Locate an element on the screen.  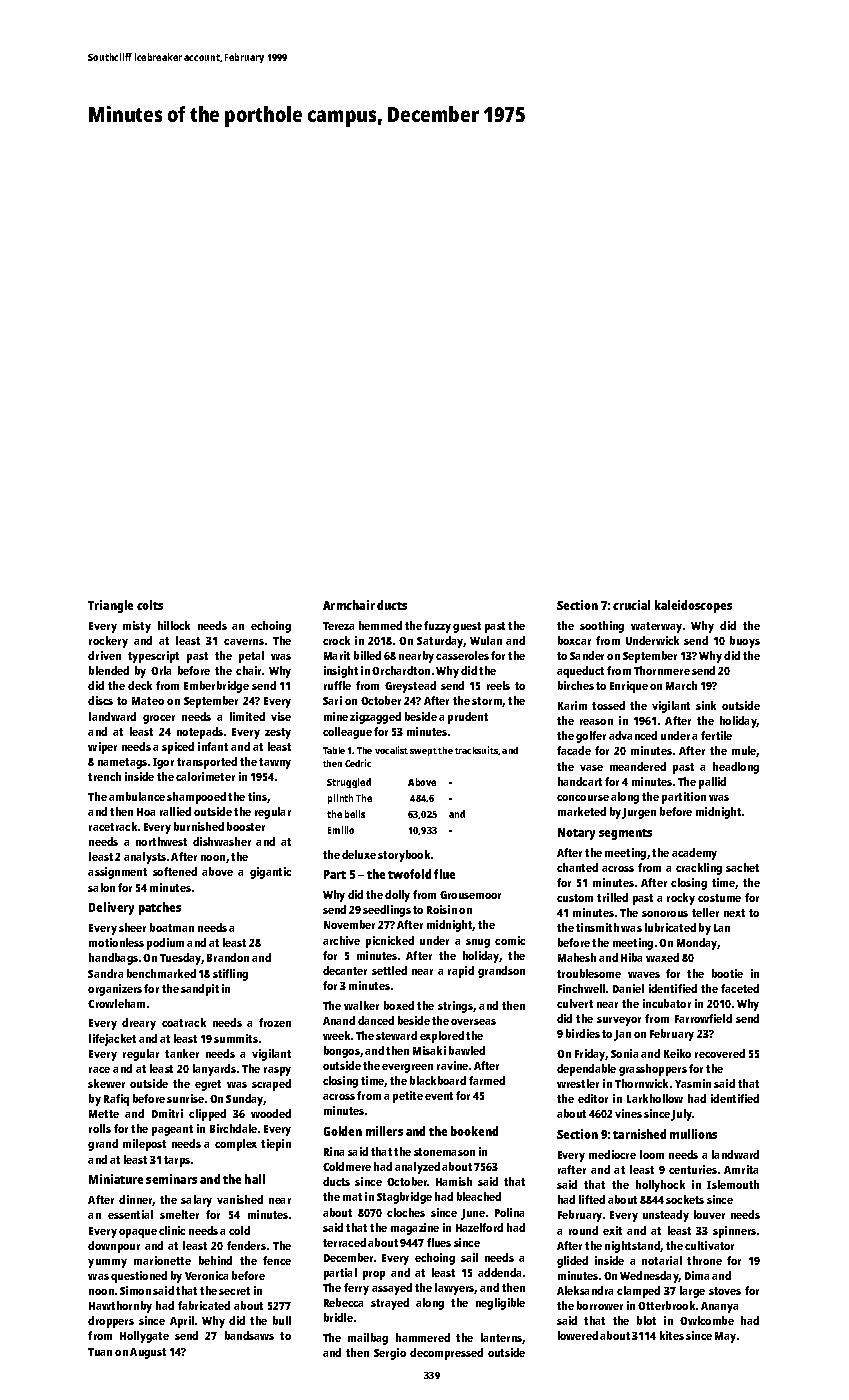
magazine is located at coordinates (415, 1229).
